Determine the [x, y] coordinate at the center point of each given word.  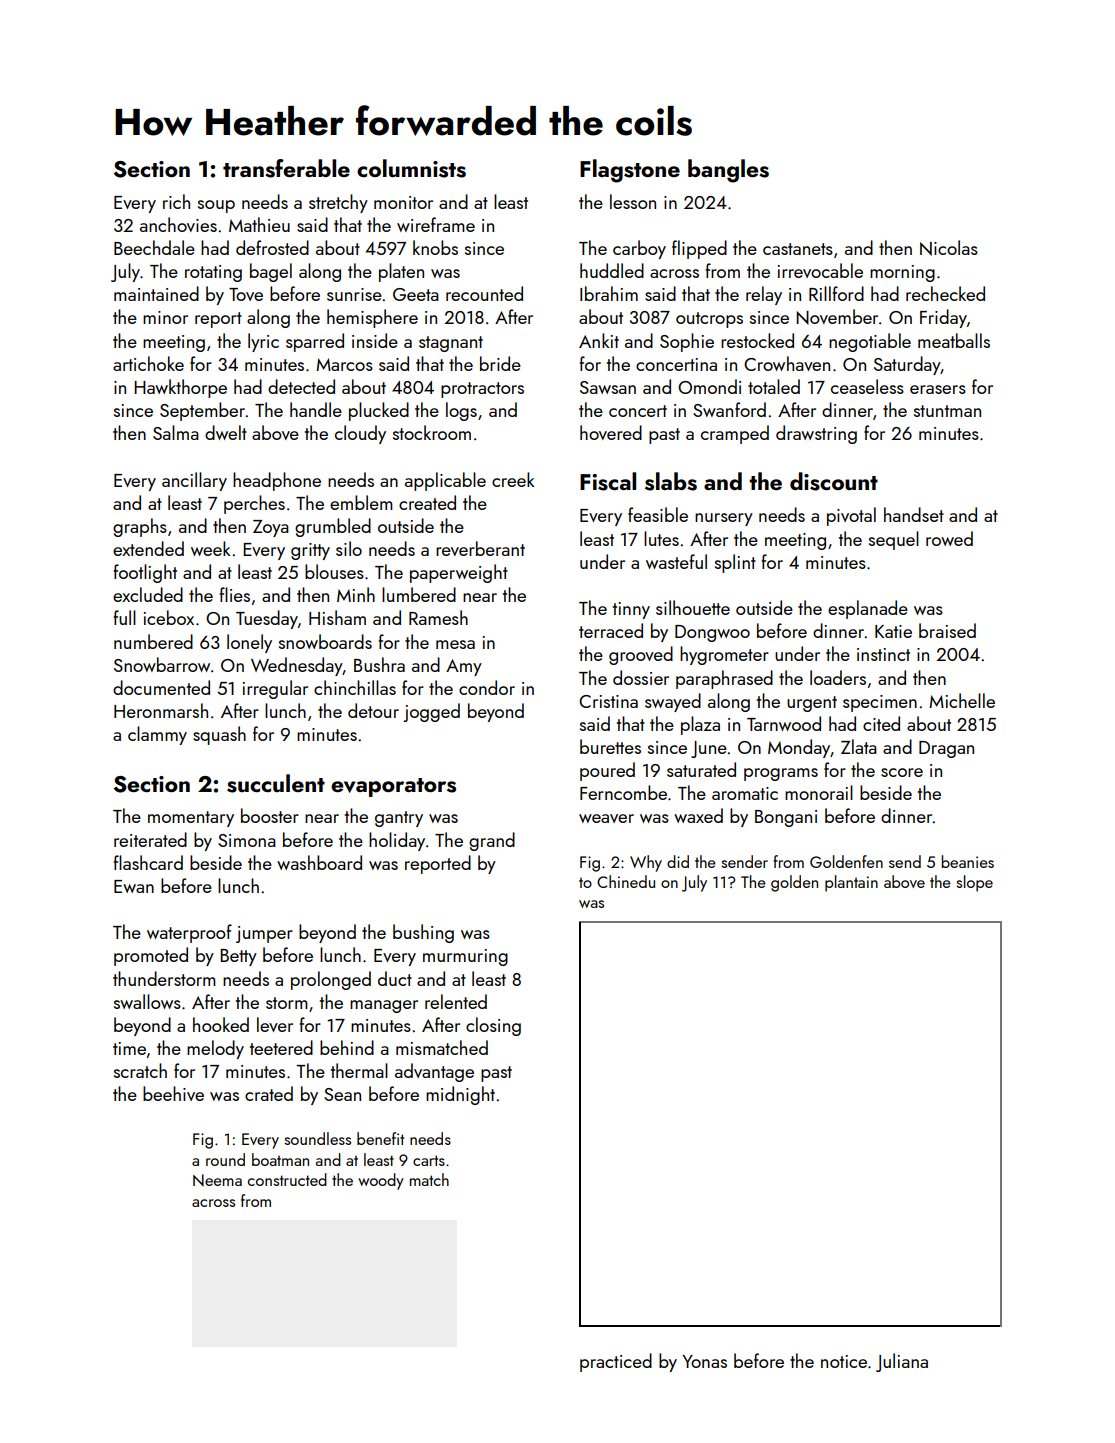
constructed [287, 1179]
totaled [774, 386]
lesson [633, 201]
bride [500, 363]
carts [429, 1160]
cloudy [360, 434]
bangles [728, 171]
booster [270, 815]
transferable [286, 168]
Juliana [902, 1362]
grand [492, 841]
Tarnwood [784, 723]
